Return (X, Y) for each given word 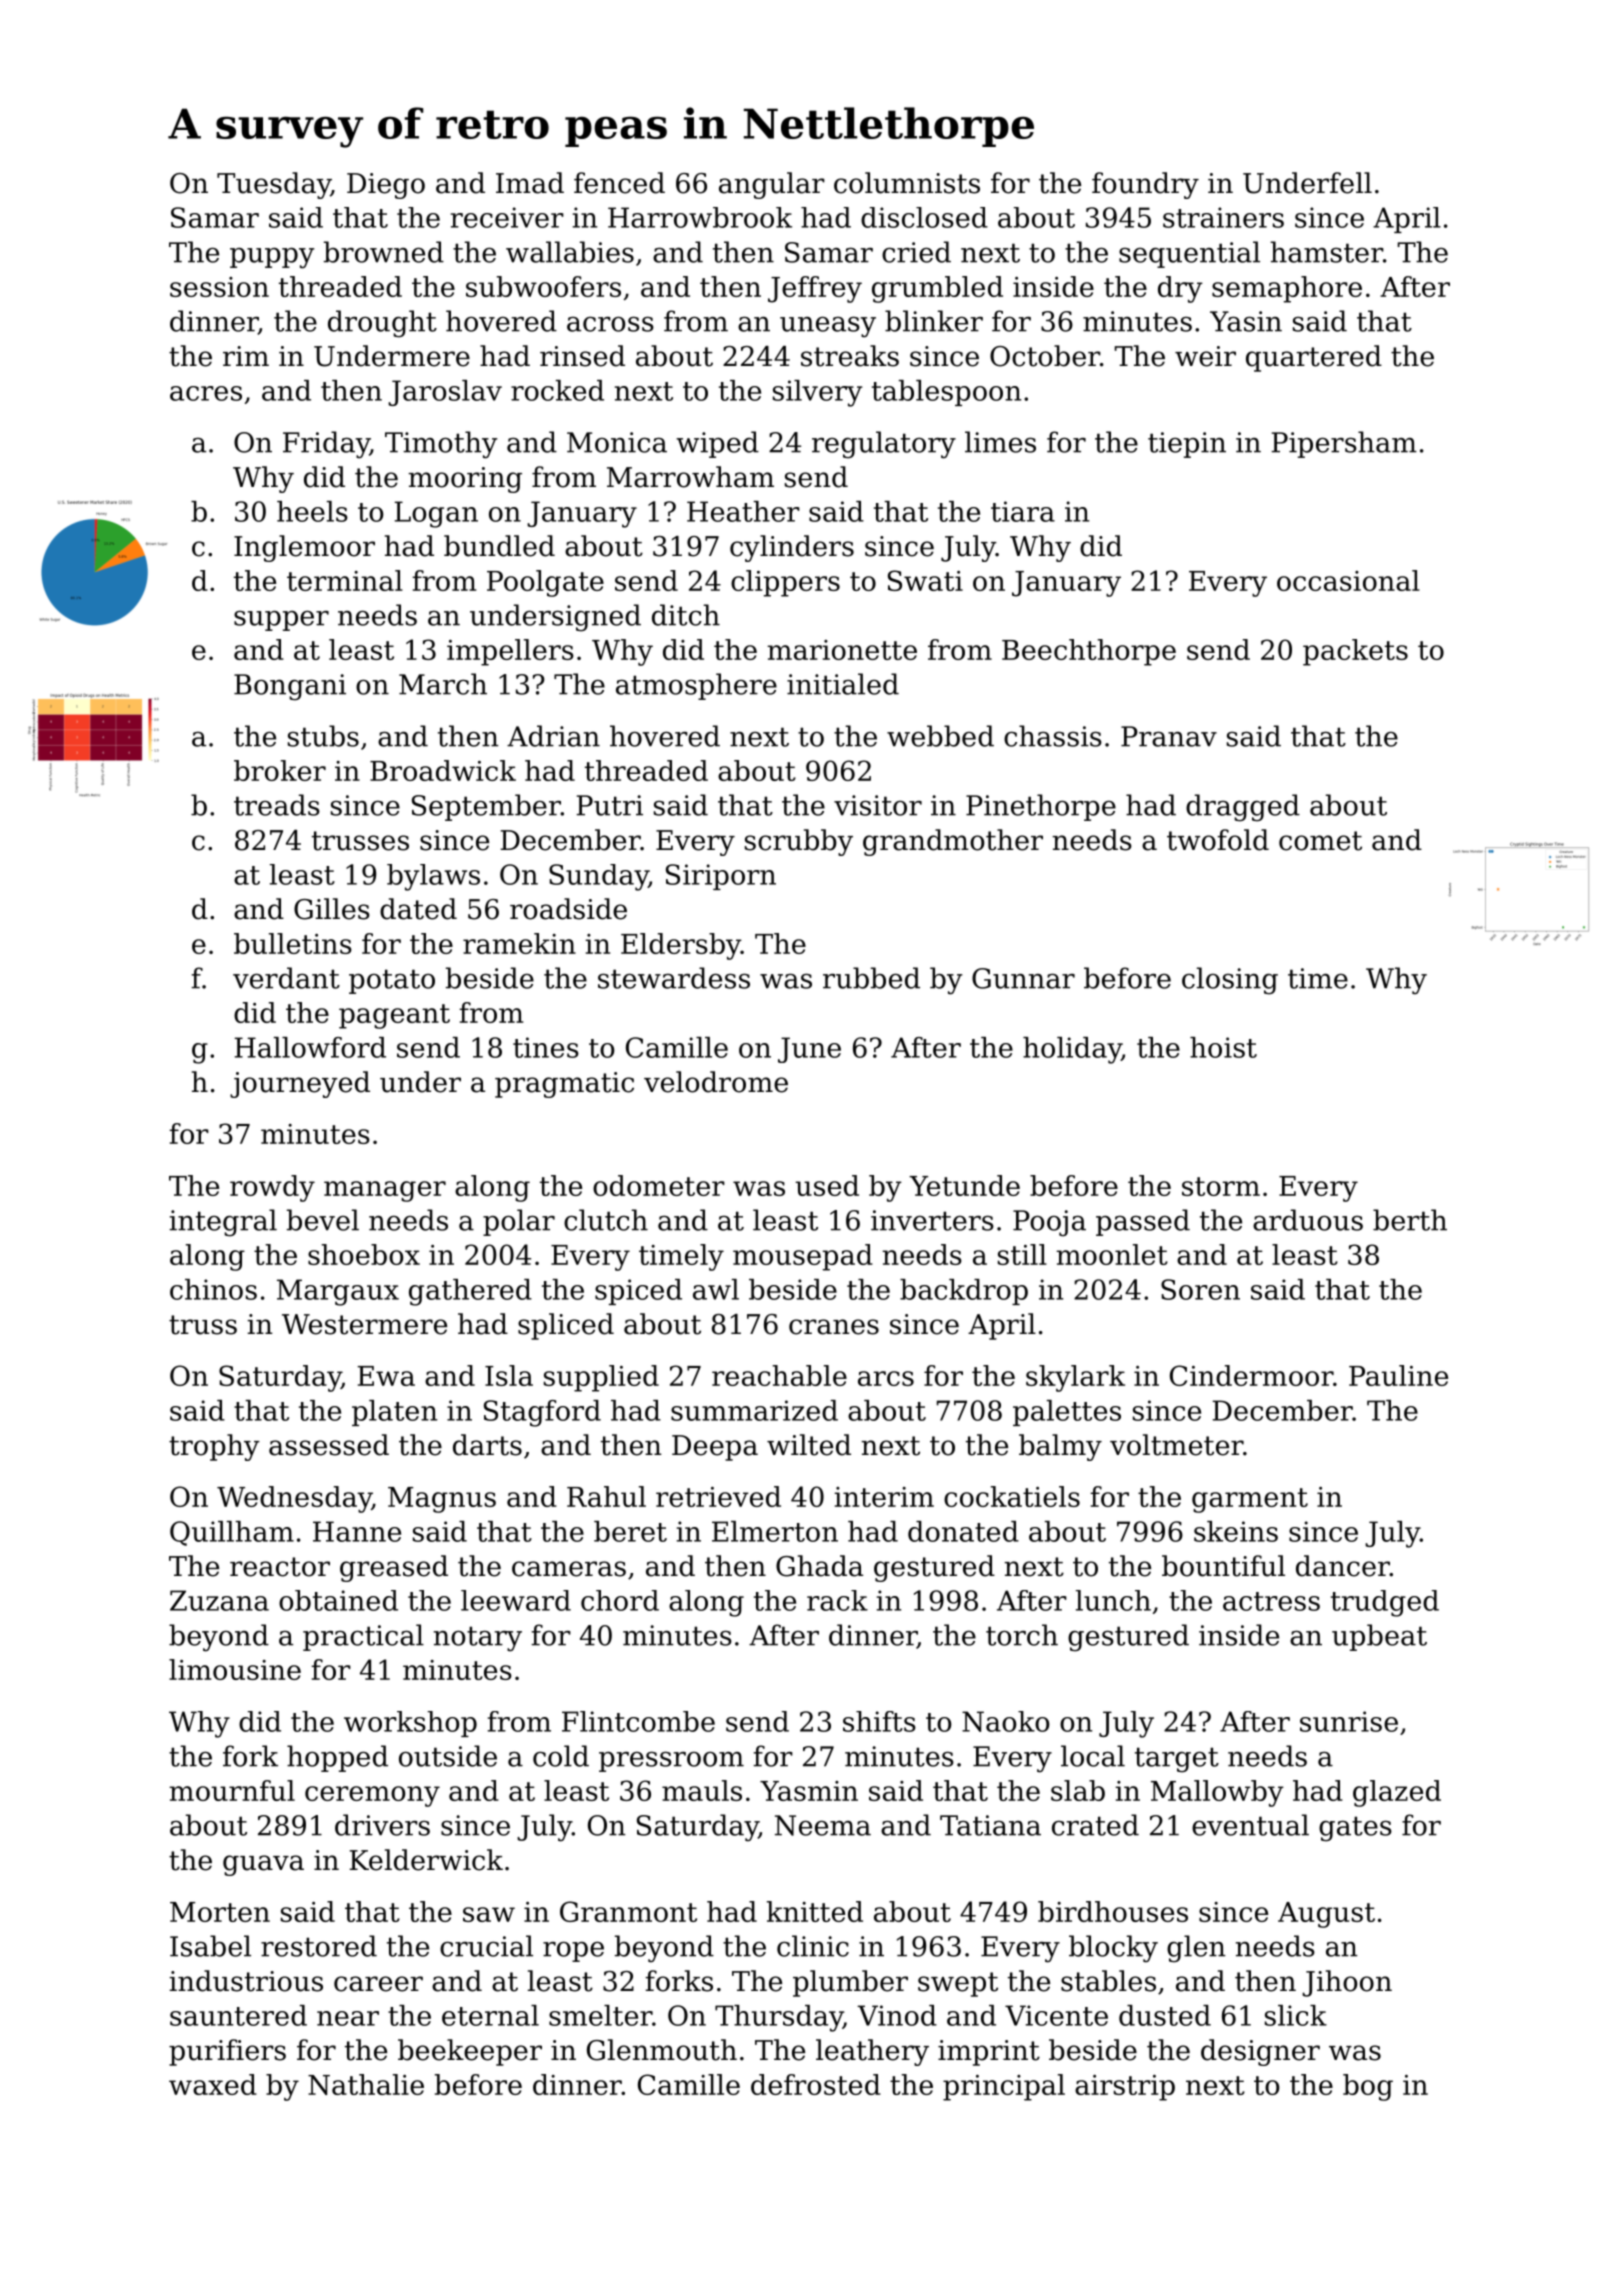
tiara (1023, 511)
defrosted (816, 2084)
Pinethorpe (1041, 807)
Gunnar (1023, 978)
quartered (1314, 358)
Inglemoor (304, 548)
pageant (394, 1016)
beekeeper (470, 2052)
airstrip (1125, 2088)
